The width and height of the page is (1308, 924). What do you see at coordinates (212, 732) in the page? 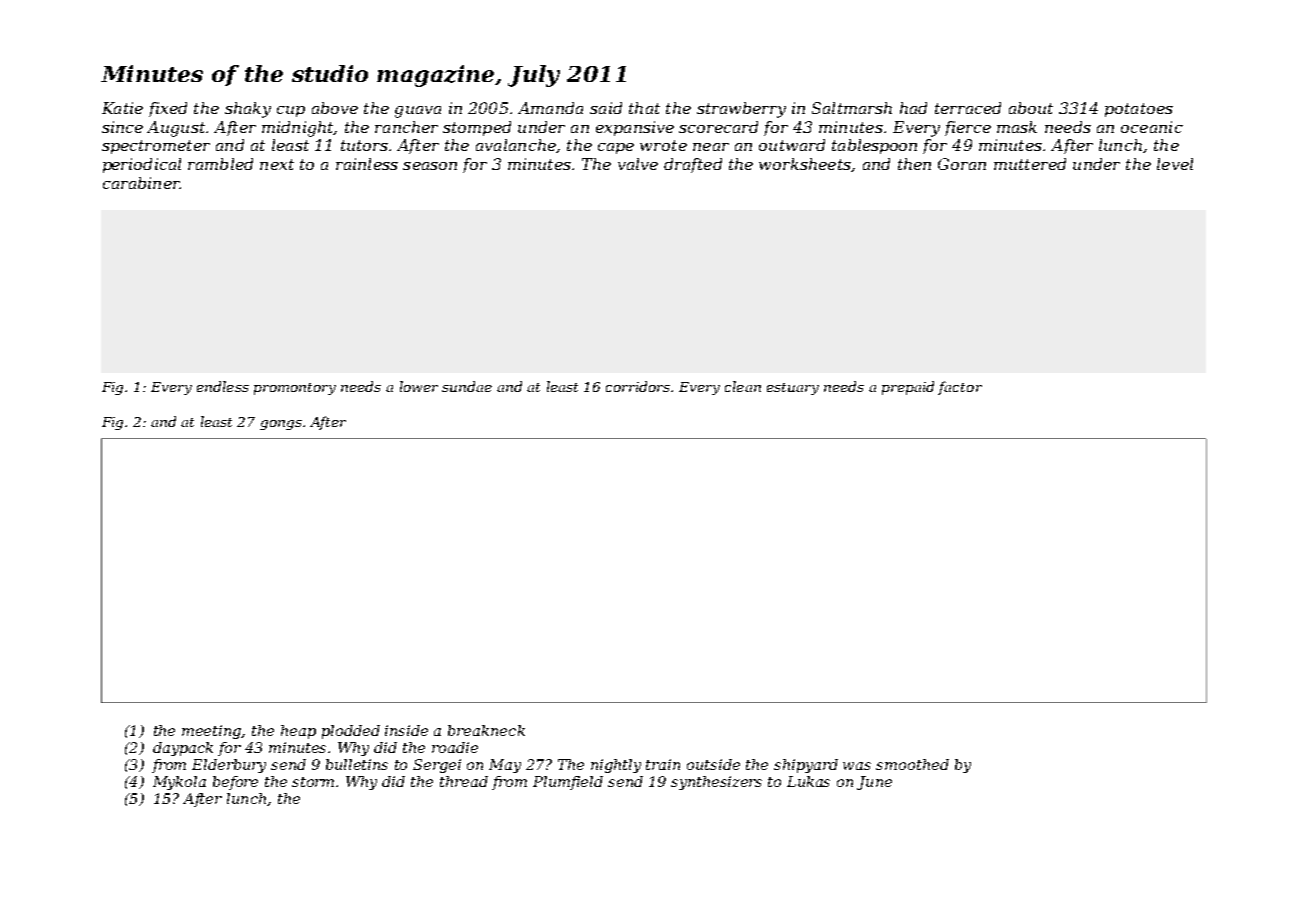
I see `meeting` at bounding box center [212, 732].
